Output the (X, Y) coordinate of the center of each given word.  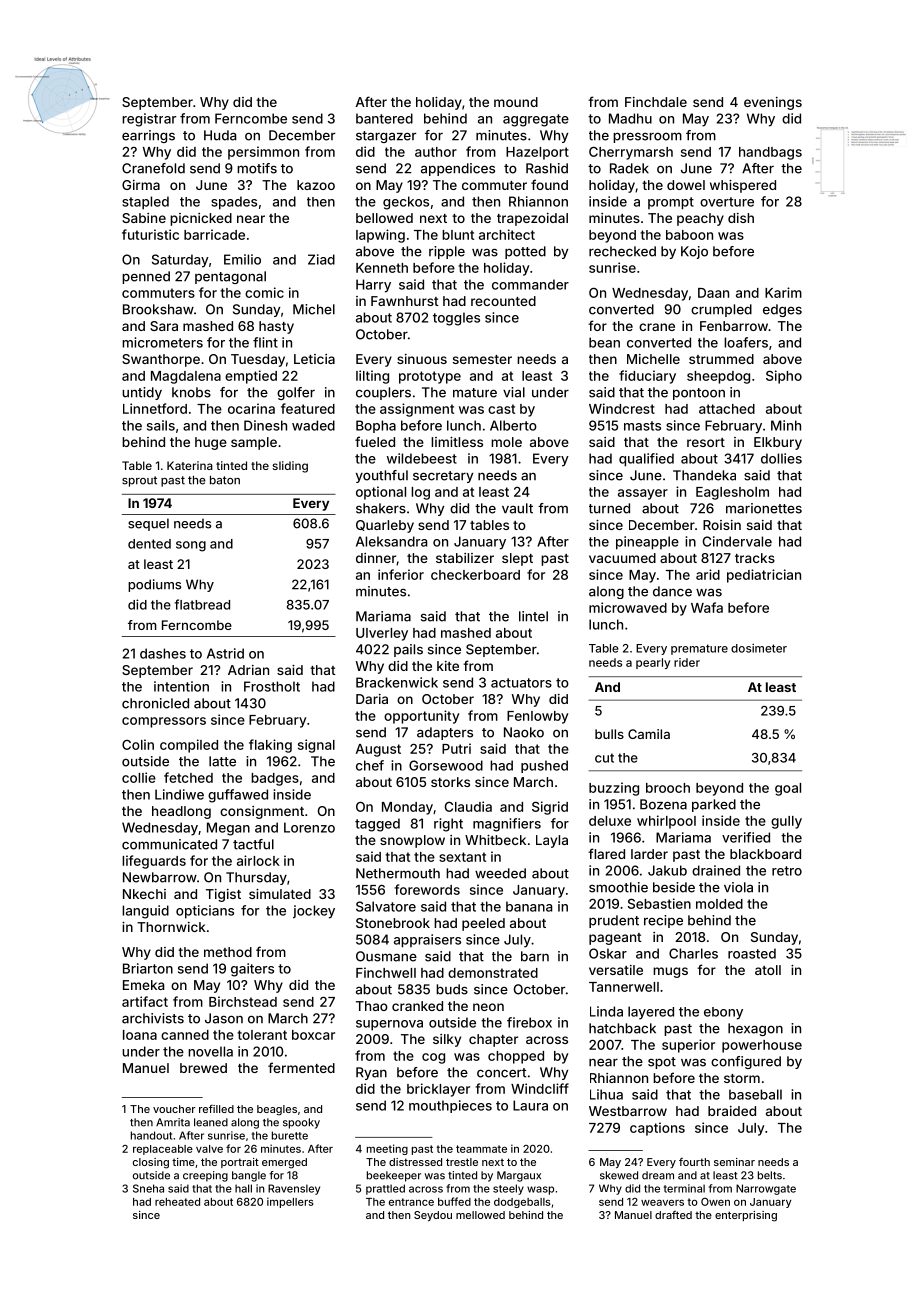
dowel (686, 185)
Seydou (433, 1216)
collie (139, 777)
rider (687, 662)
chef (370, 765)
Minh (786, 425)
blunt (458, 235)
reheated (177, 1202)
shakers (381, 508)
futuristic (150, 234)
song (191, 546)
